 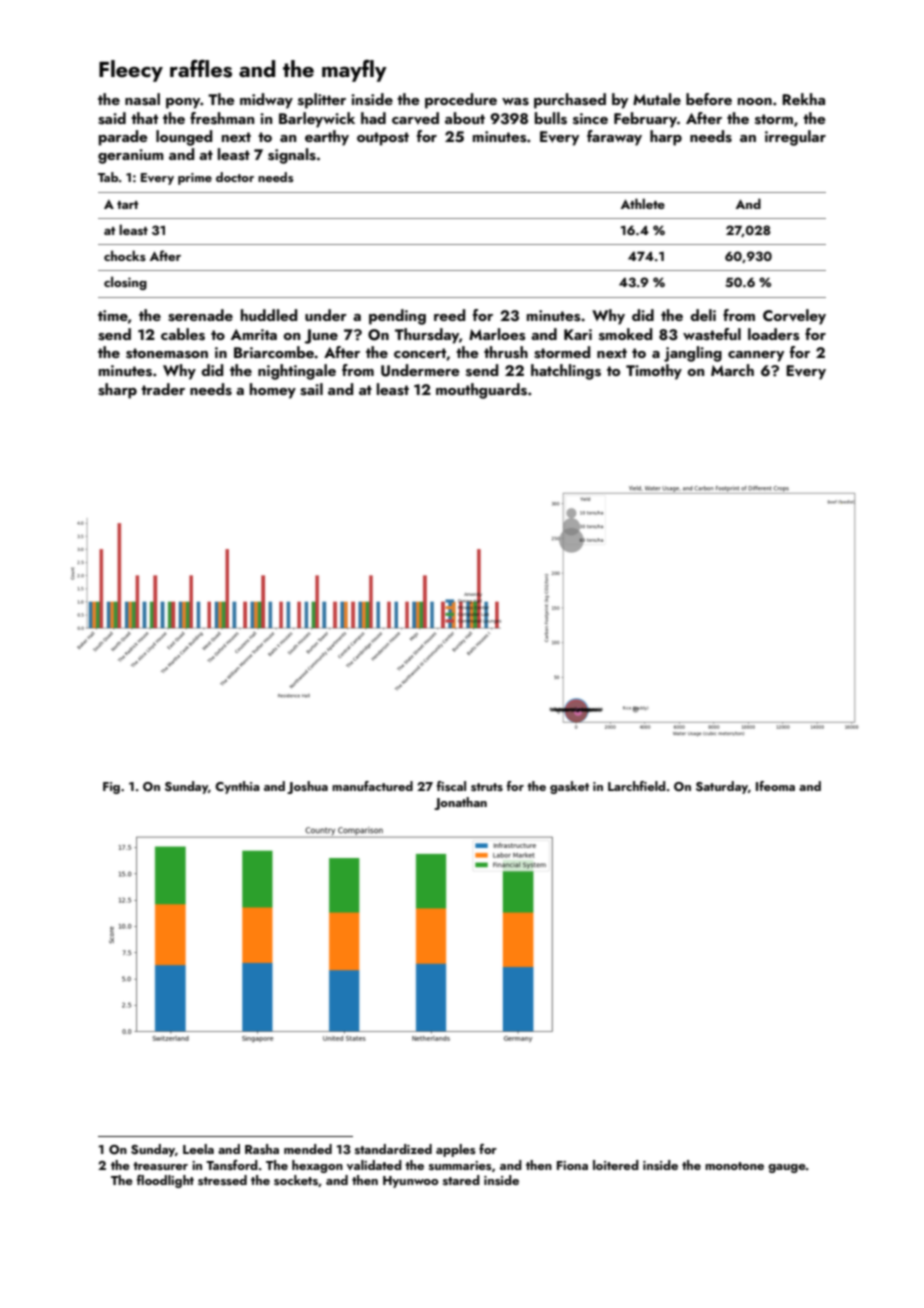 I want to click on Rekha, so click(x=803, y=99).
